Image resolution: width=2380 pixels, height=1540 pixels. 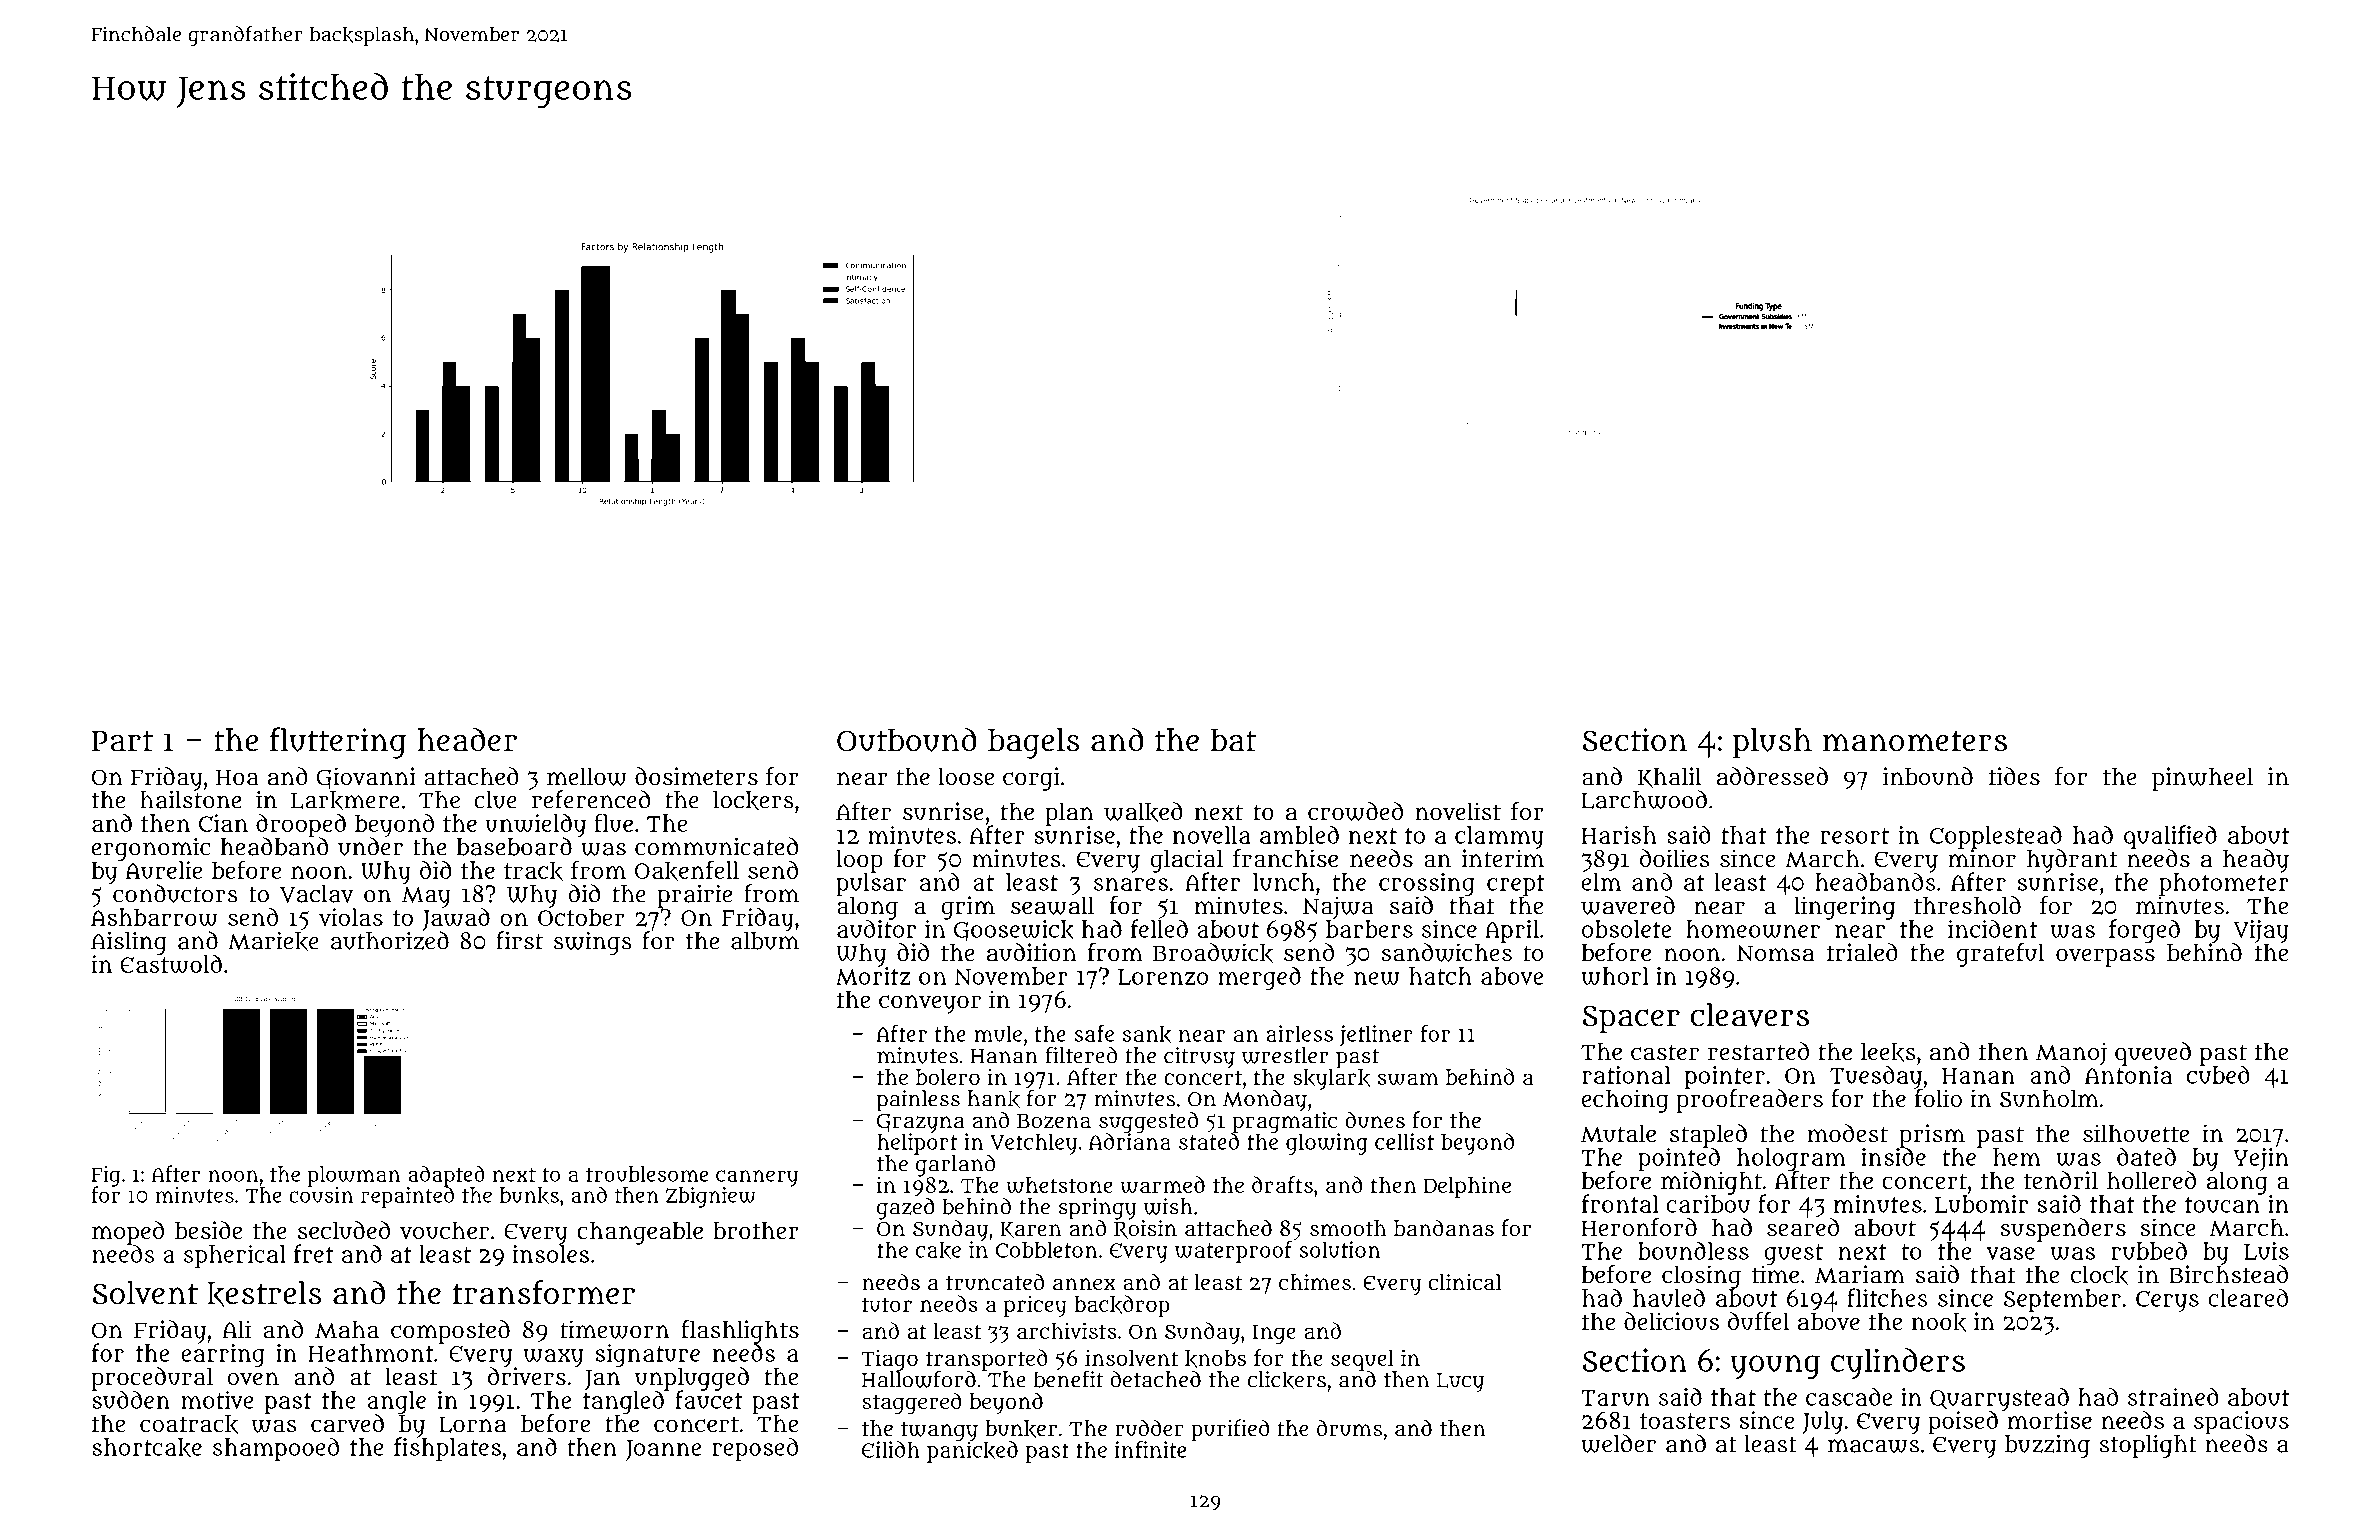 What do you see at coordinates (354, 1176) in the image?
I see `plowman` at bounding box center [354, 1176].
